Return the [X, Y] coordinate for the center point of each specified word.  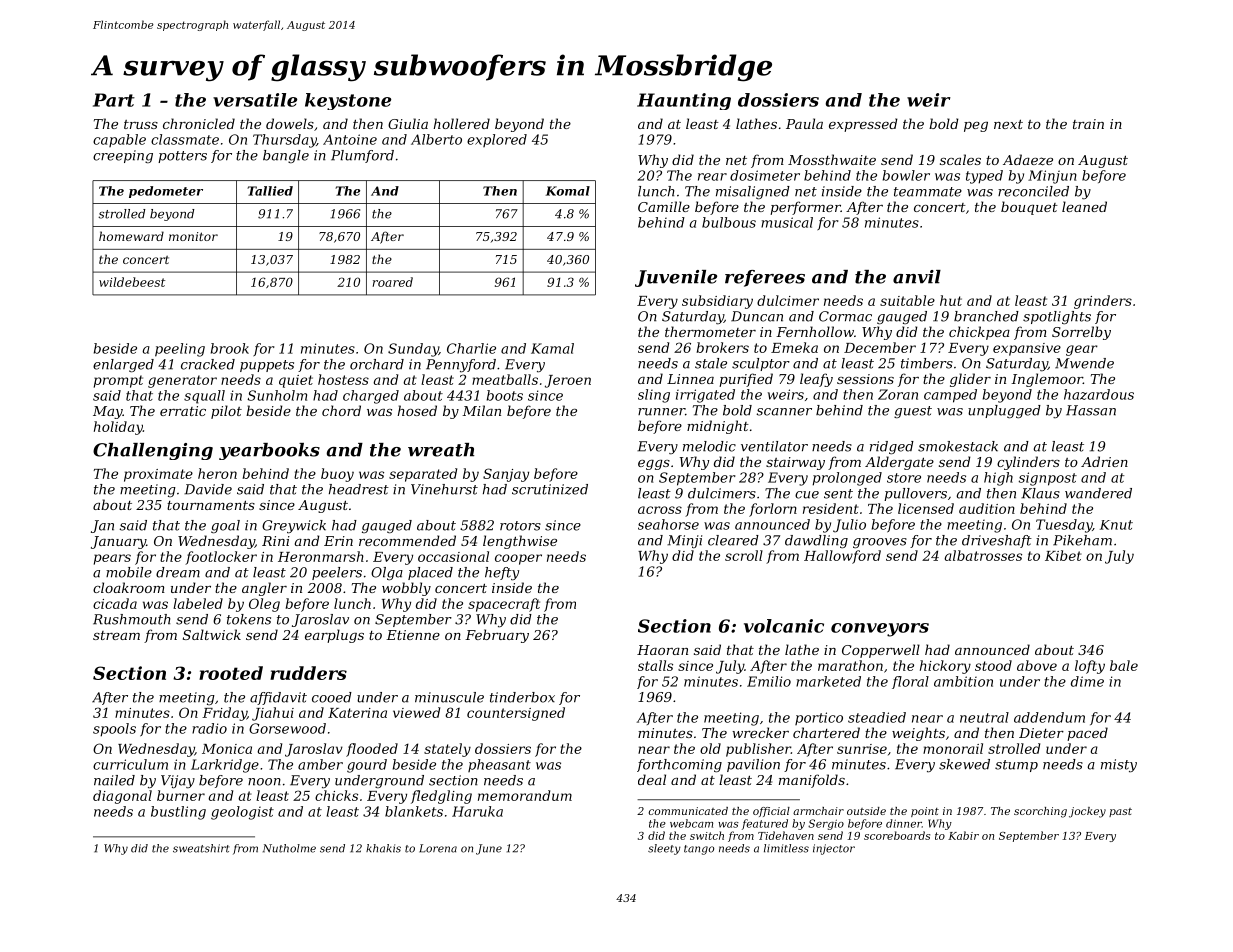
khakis [383, 848]
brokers [722, 347]
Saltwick [212, 634]
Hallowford [842, 557]
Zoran [898, 394]
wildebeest [132, 282]
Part [114, 100]
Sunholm [277, 395]
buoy [337, 475]
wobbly [406, 589]
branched [986, 316]
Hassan [1091, 410]
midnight [718, 427]
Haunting [684, 101]
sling [654, 396]
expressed [863, 125]
